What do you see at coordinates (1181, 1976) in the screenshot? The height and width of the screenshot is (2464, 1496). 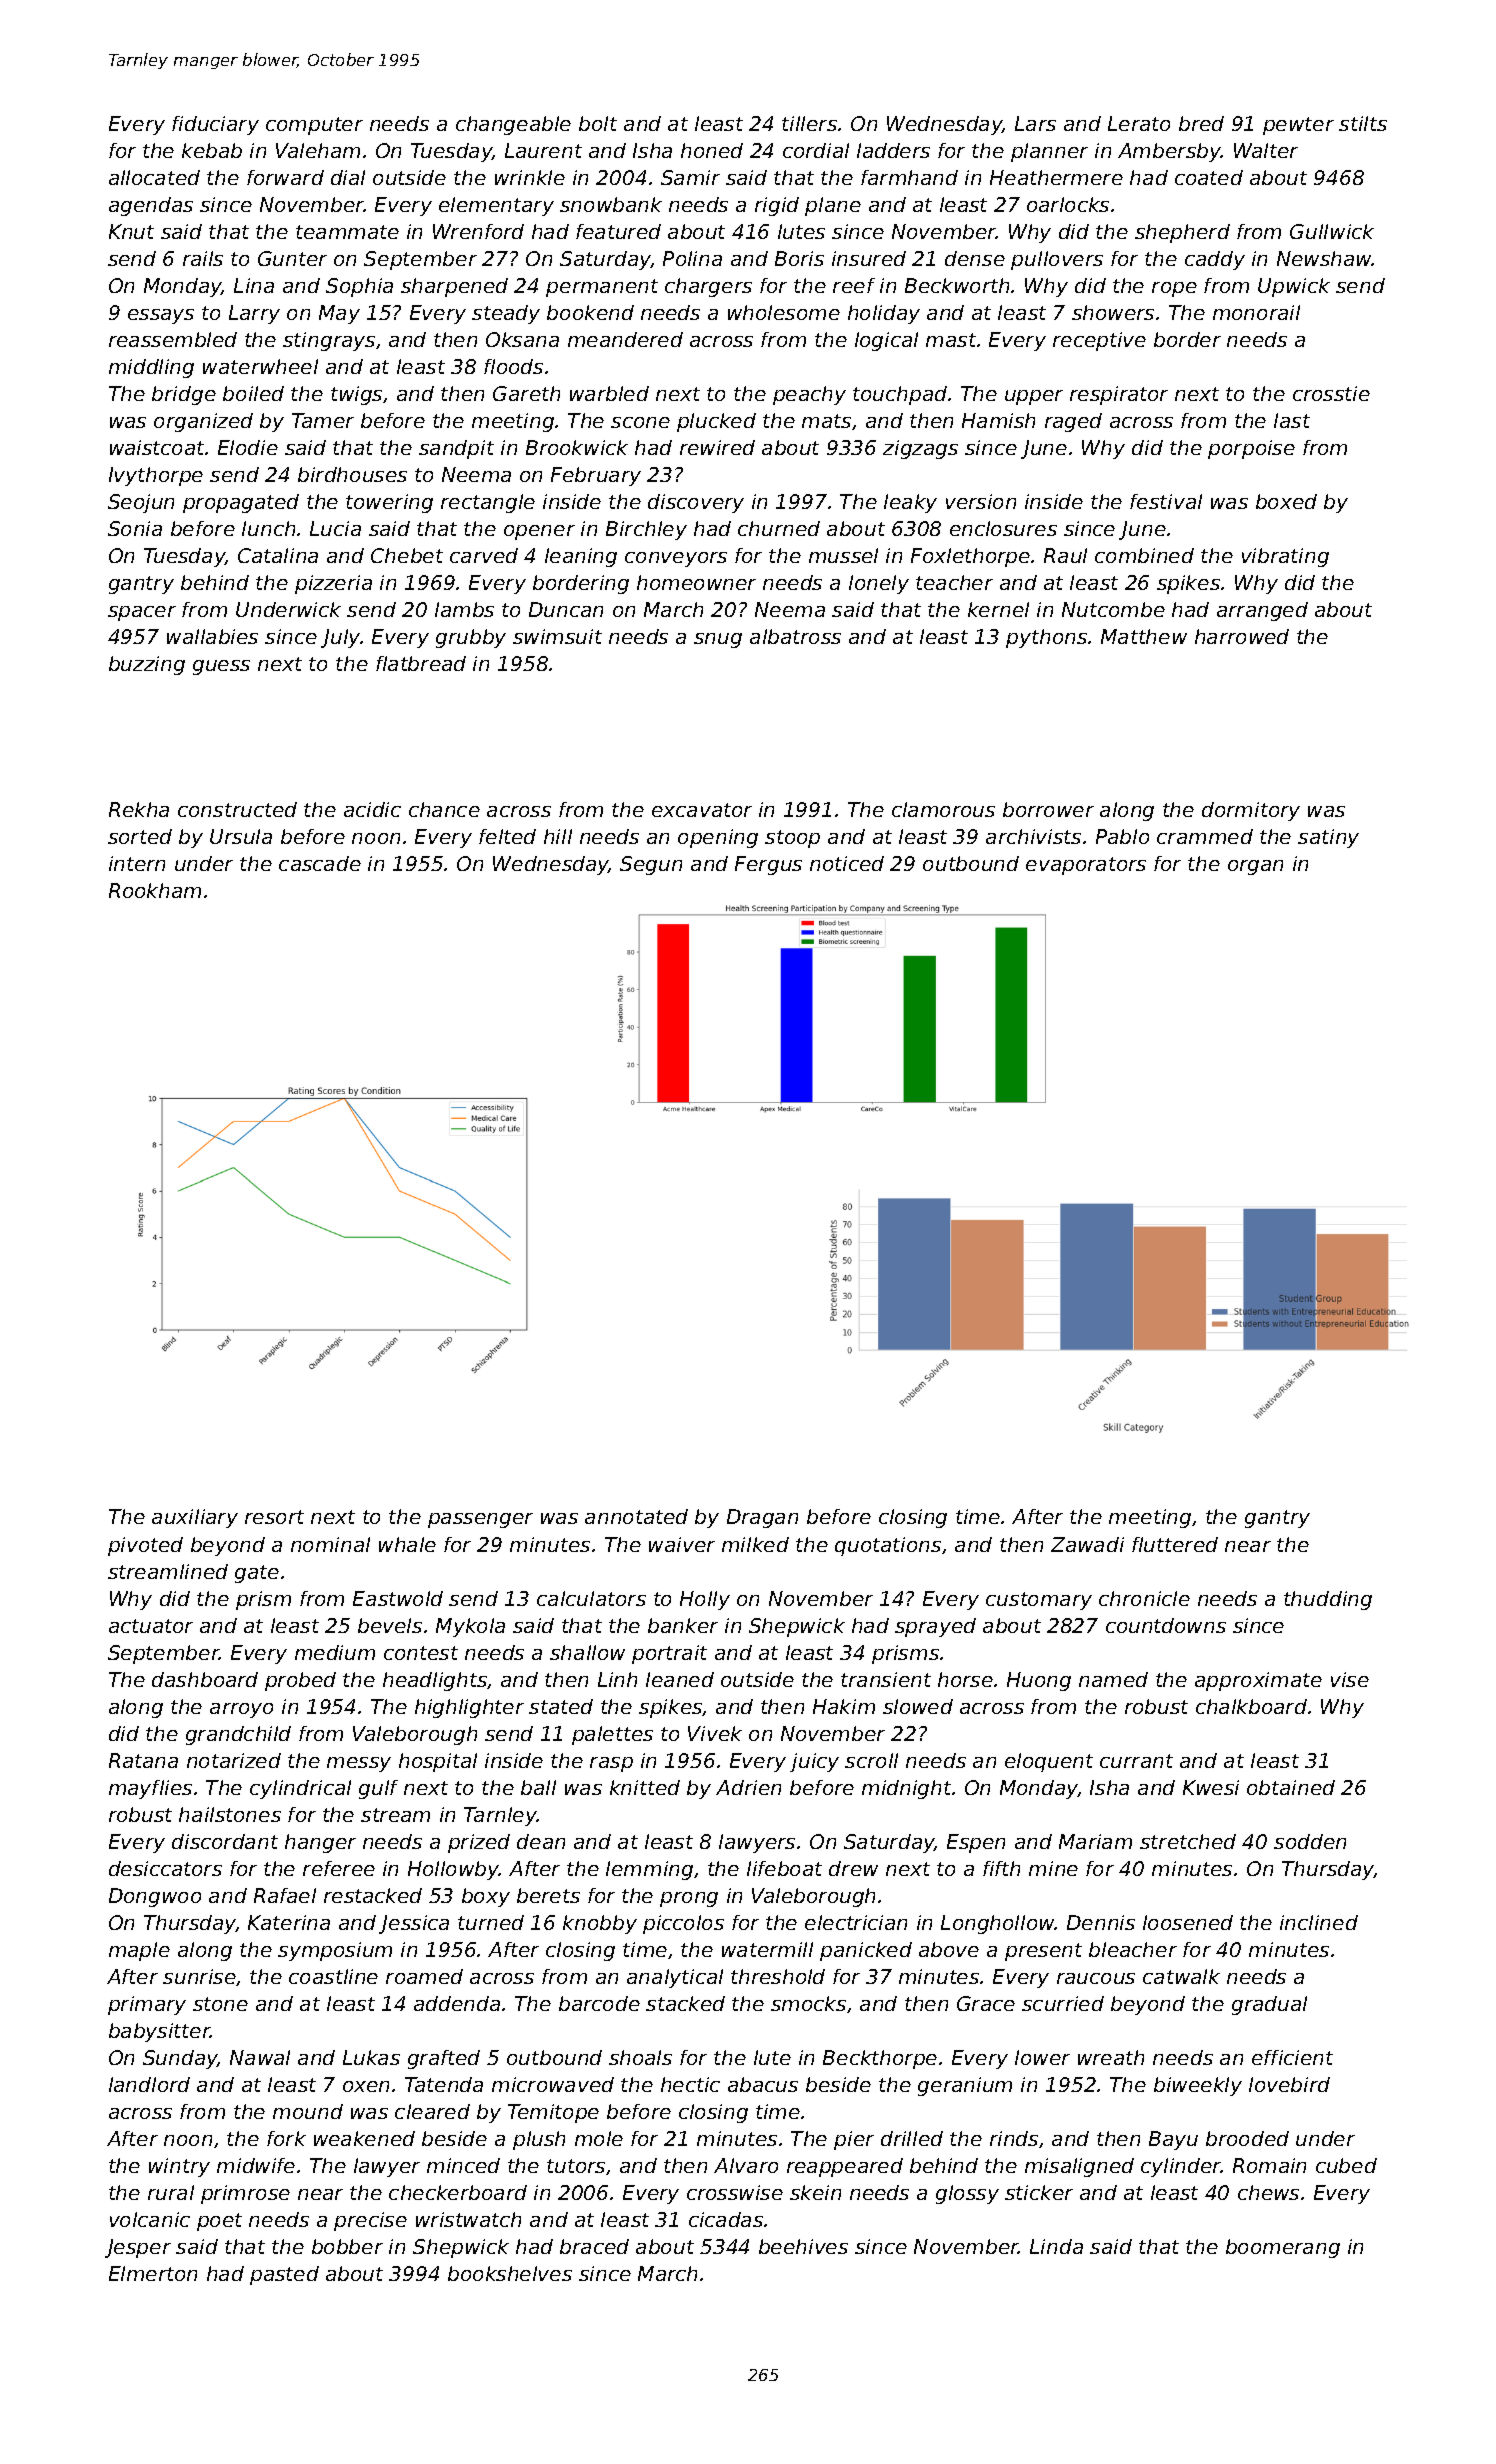 I see `catwalk` at bounding box center [1181, 1976].
